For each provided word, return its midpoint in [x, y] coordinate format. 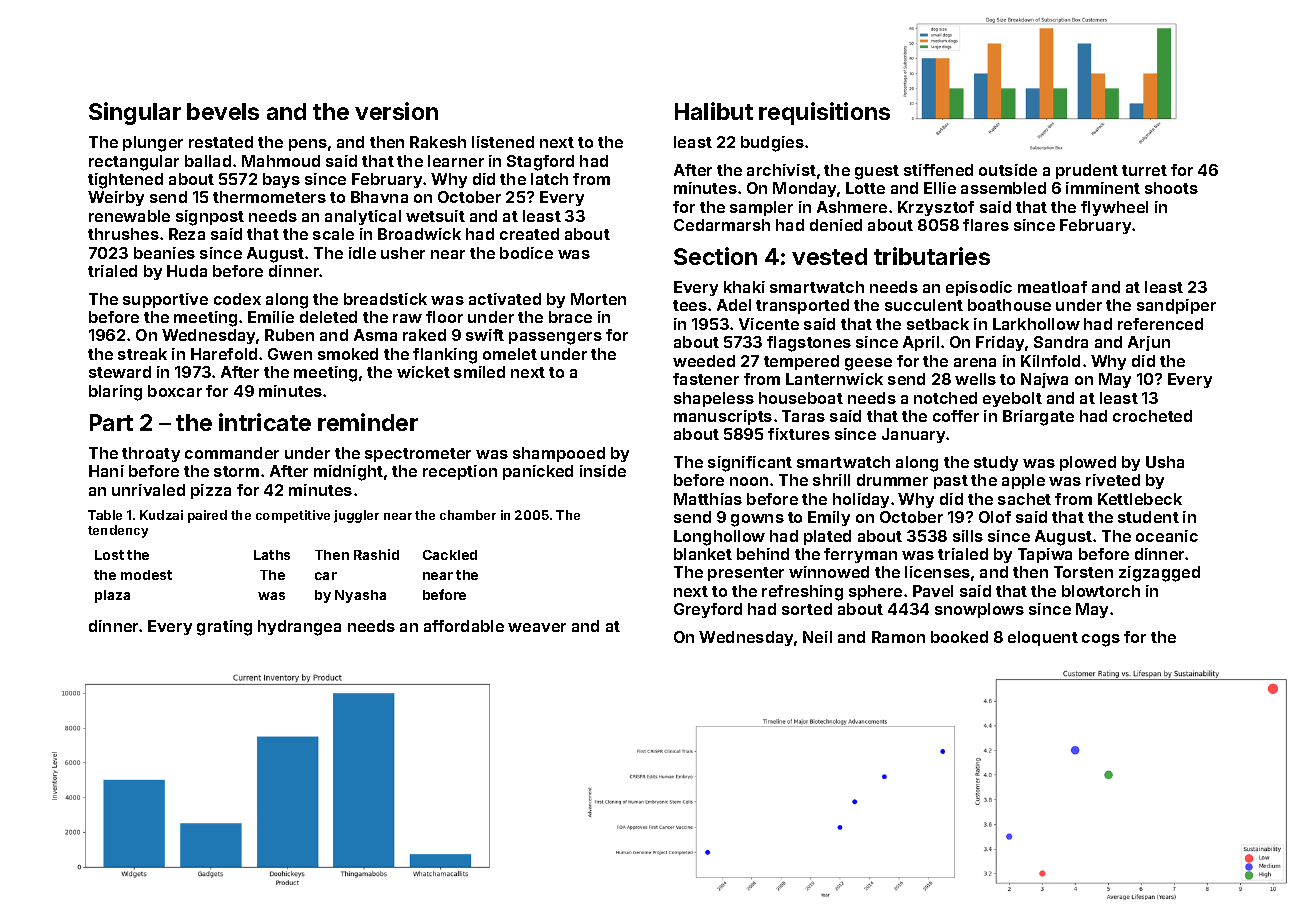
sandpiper [1176, 306]
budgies [772, 144]
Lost [109, 555]
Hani [106, 471]
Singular [135, 113]
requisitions [824, 113]
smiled [479, 372]
